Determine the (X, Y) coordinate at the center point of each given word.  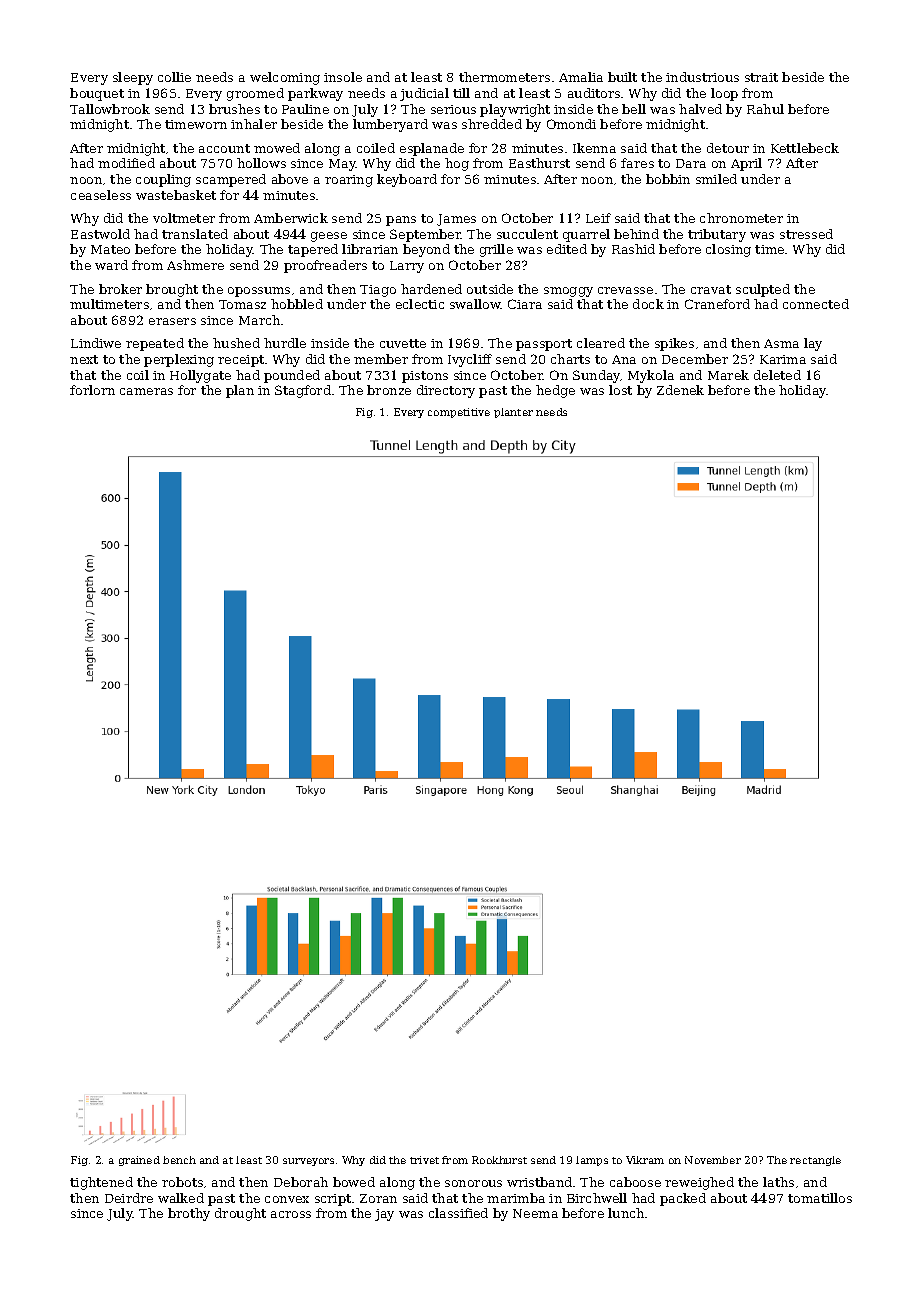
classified (458, 1213)
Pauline (305, 109)
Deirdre (129, 1198)
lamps (592, 1161)
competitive (459, 413)
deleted (777, 375)
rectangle (815, 1161)
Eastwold (100, 234)
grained (139, 1161)
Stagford (303, 391)
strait (761, 77)
